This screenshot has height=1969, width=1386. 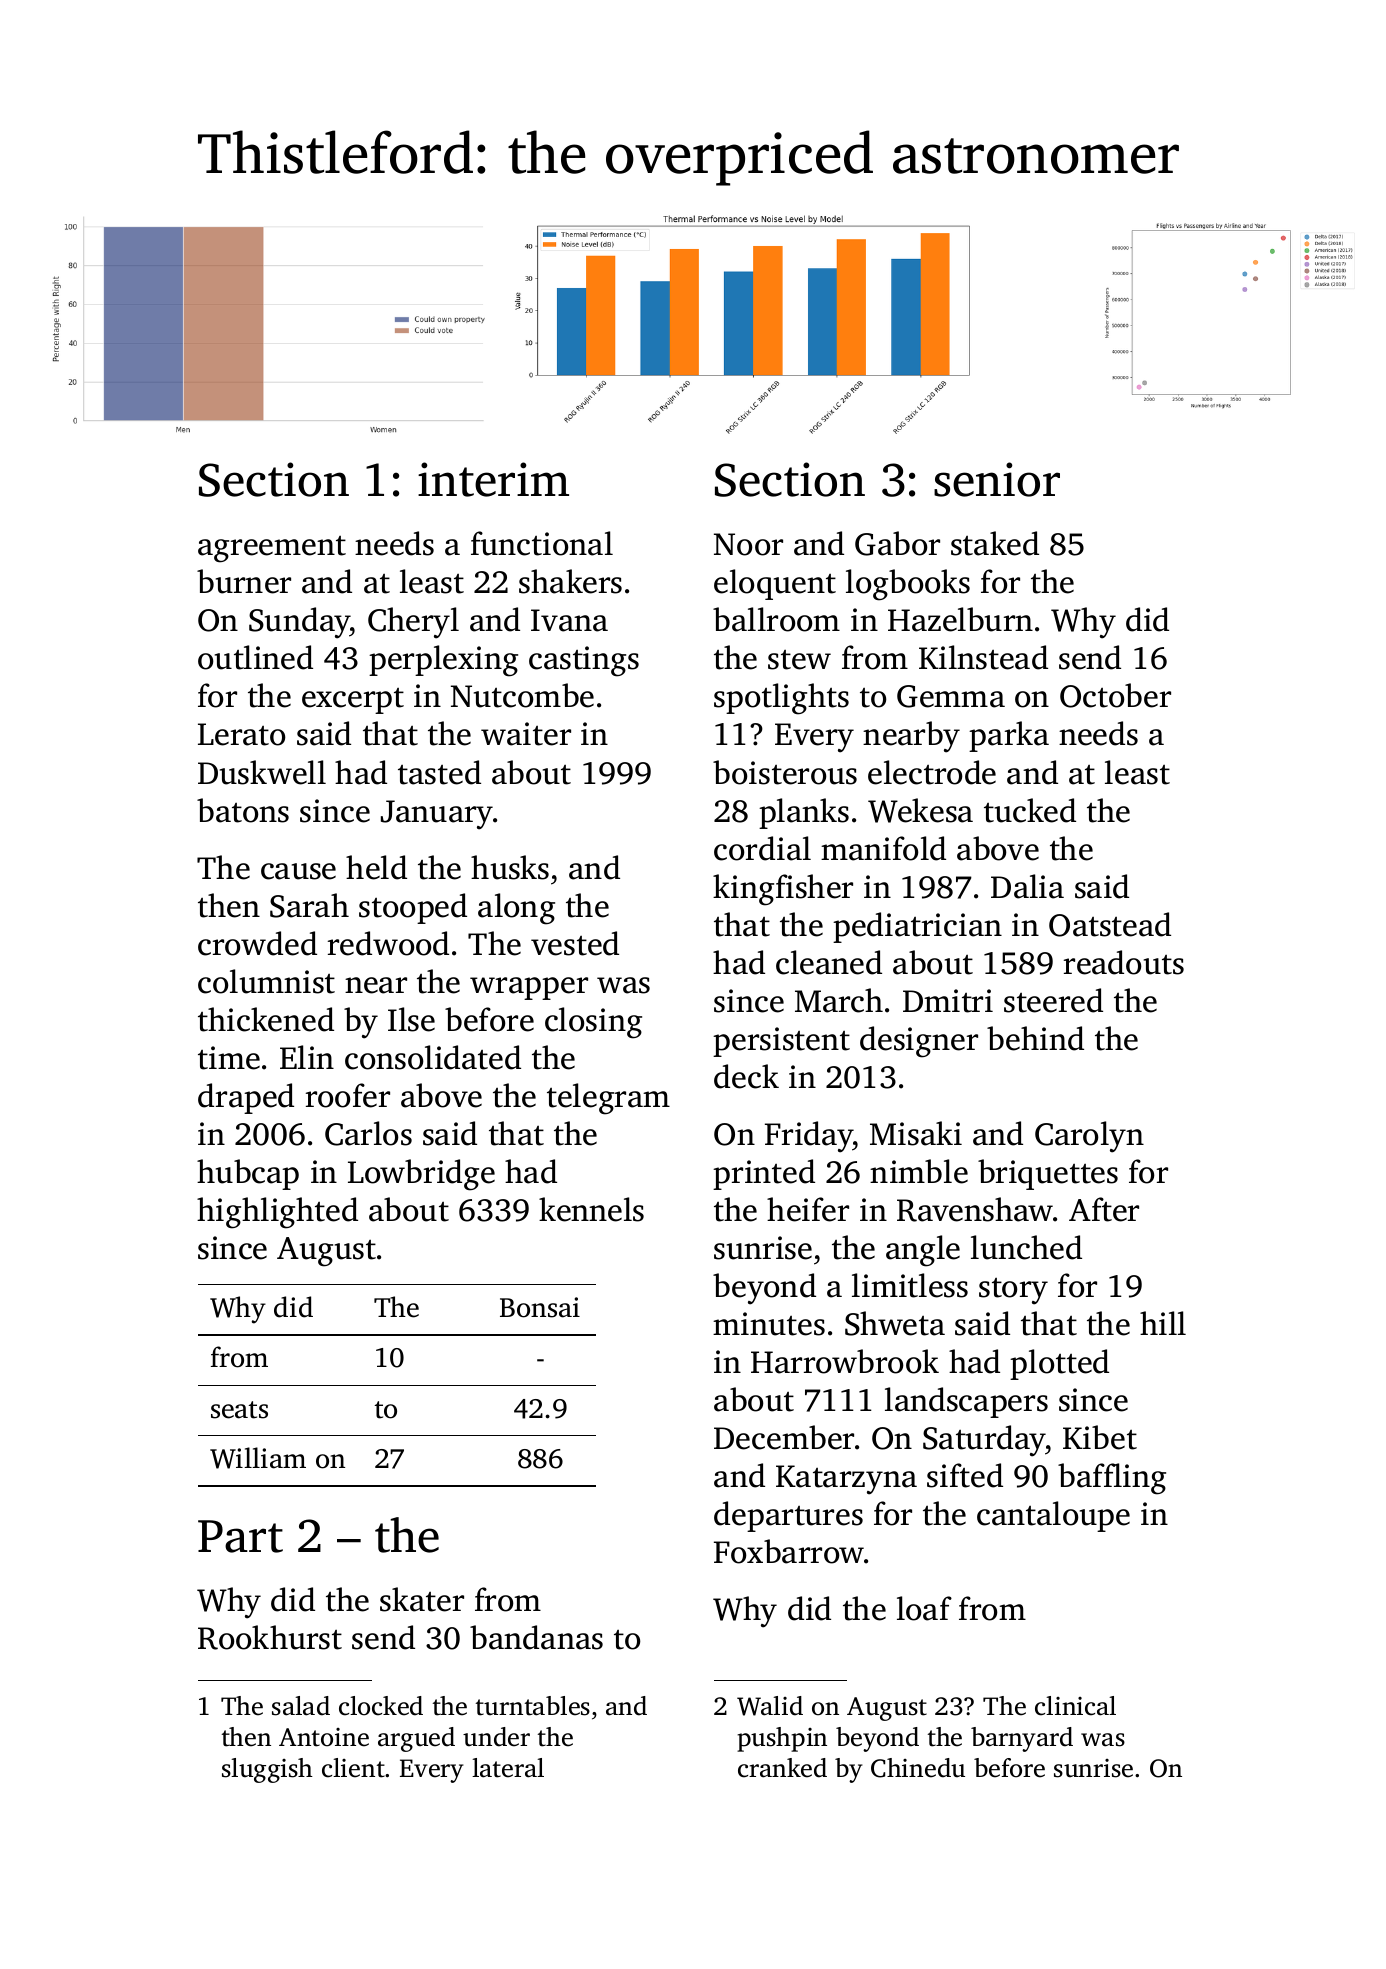 What do you see at coordinates (829, 962) in the screenshot?
I see `cleaned` at bounding box center [829, 962].
